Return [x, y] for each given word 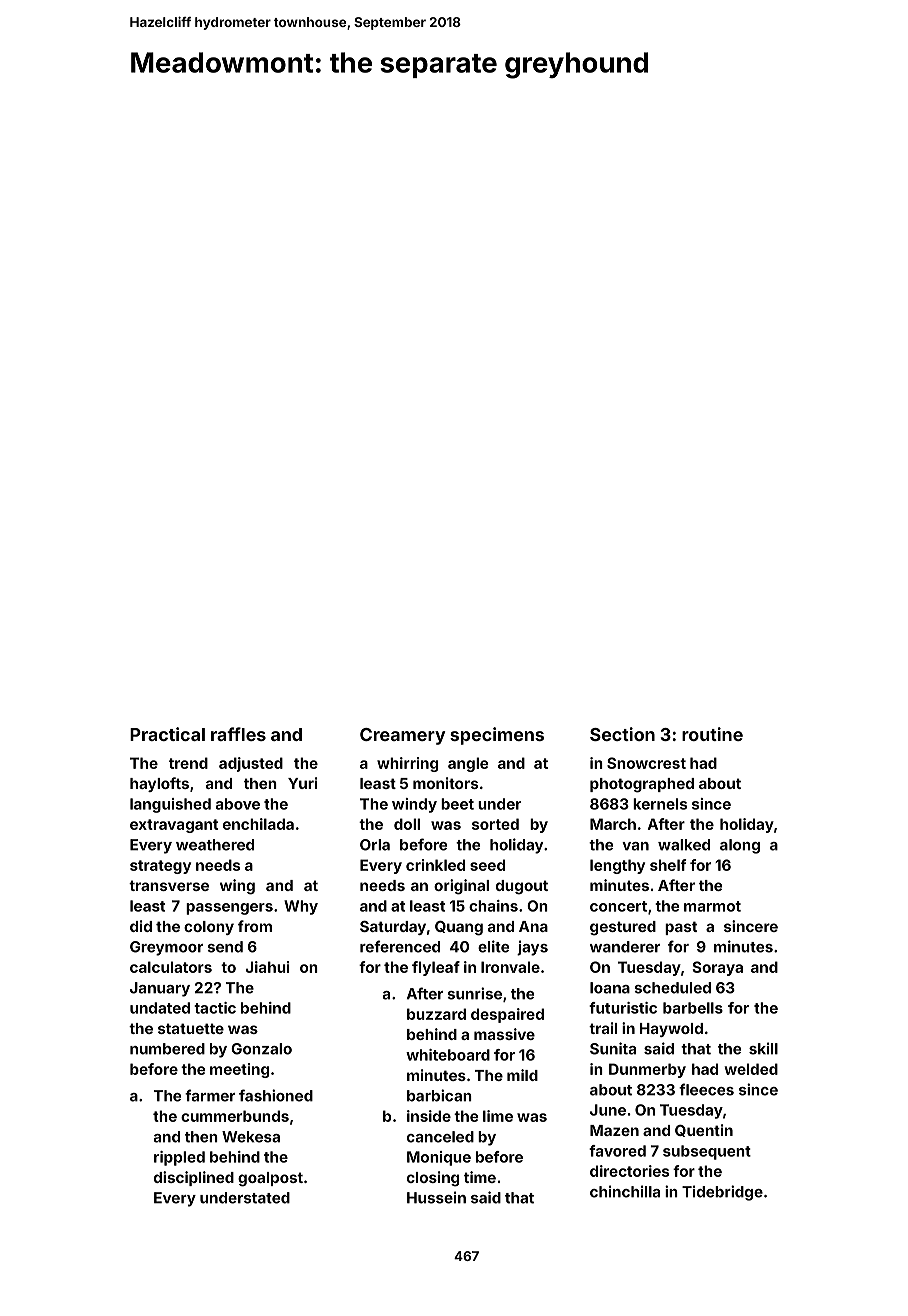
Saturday [393, 928]
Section [622, 734]
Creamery [402, 736]
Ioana [610, 988]
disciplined [194, 1178]
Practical [167, 734]
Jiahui [267, 967]
